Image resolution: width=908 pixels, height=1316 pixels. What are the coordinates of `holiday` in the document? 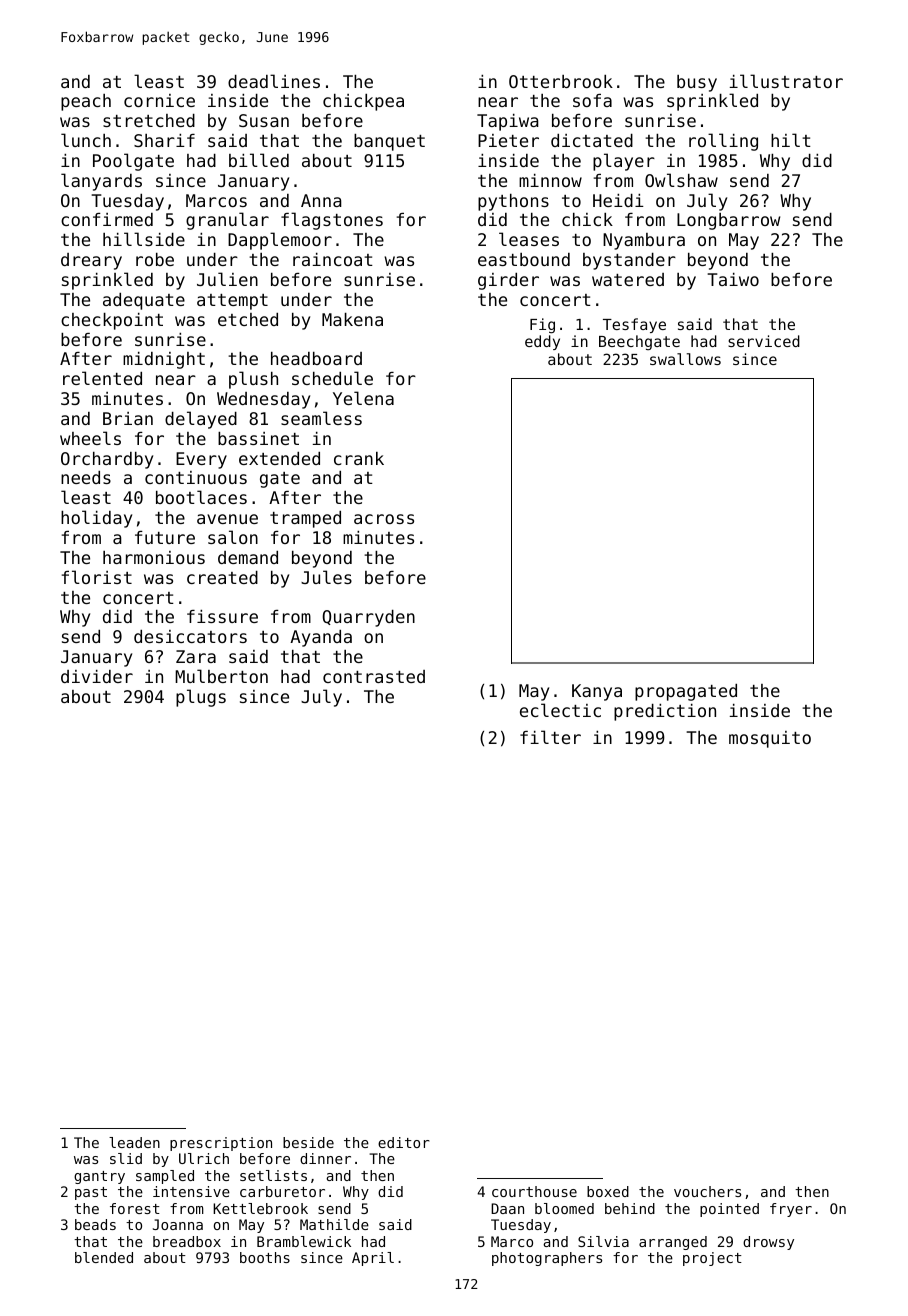 It's located at (96, 519).
